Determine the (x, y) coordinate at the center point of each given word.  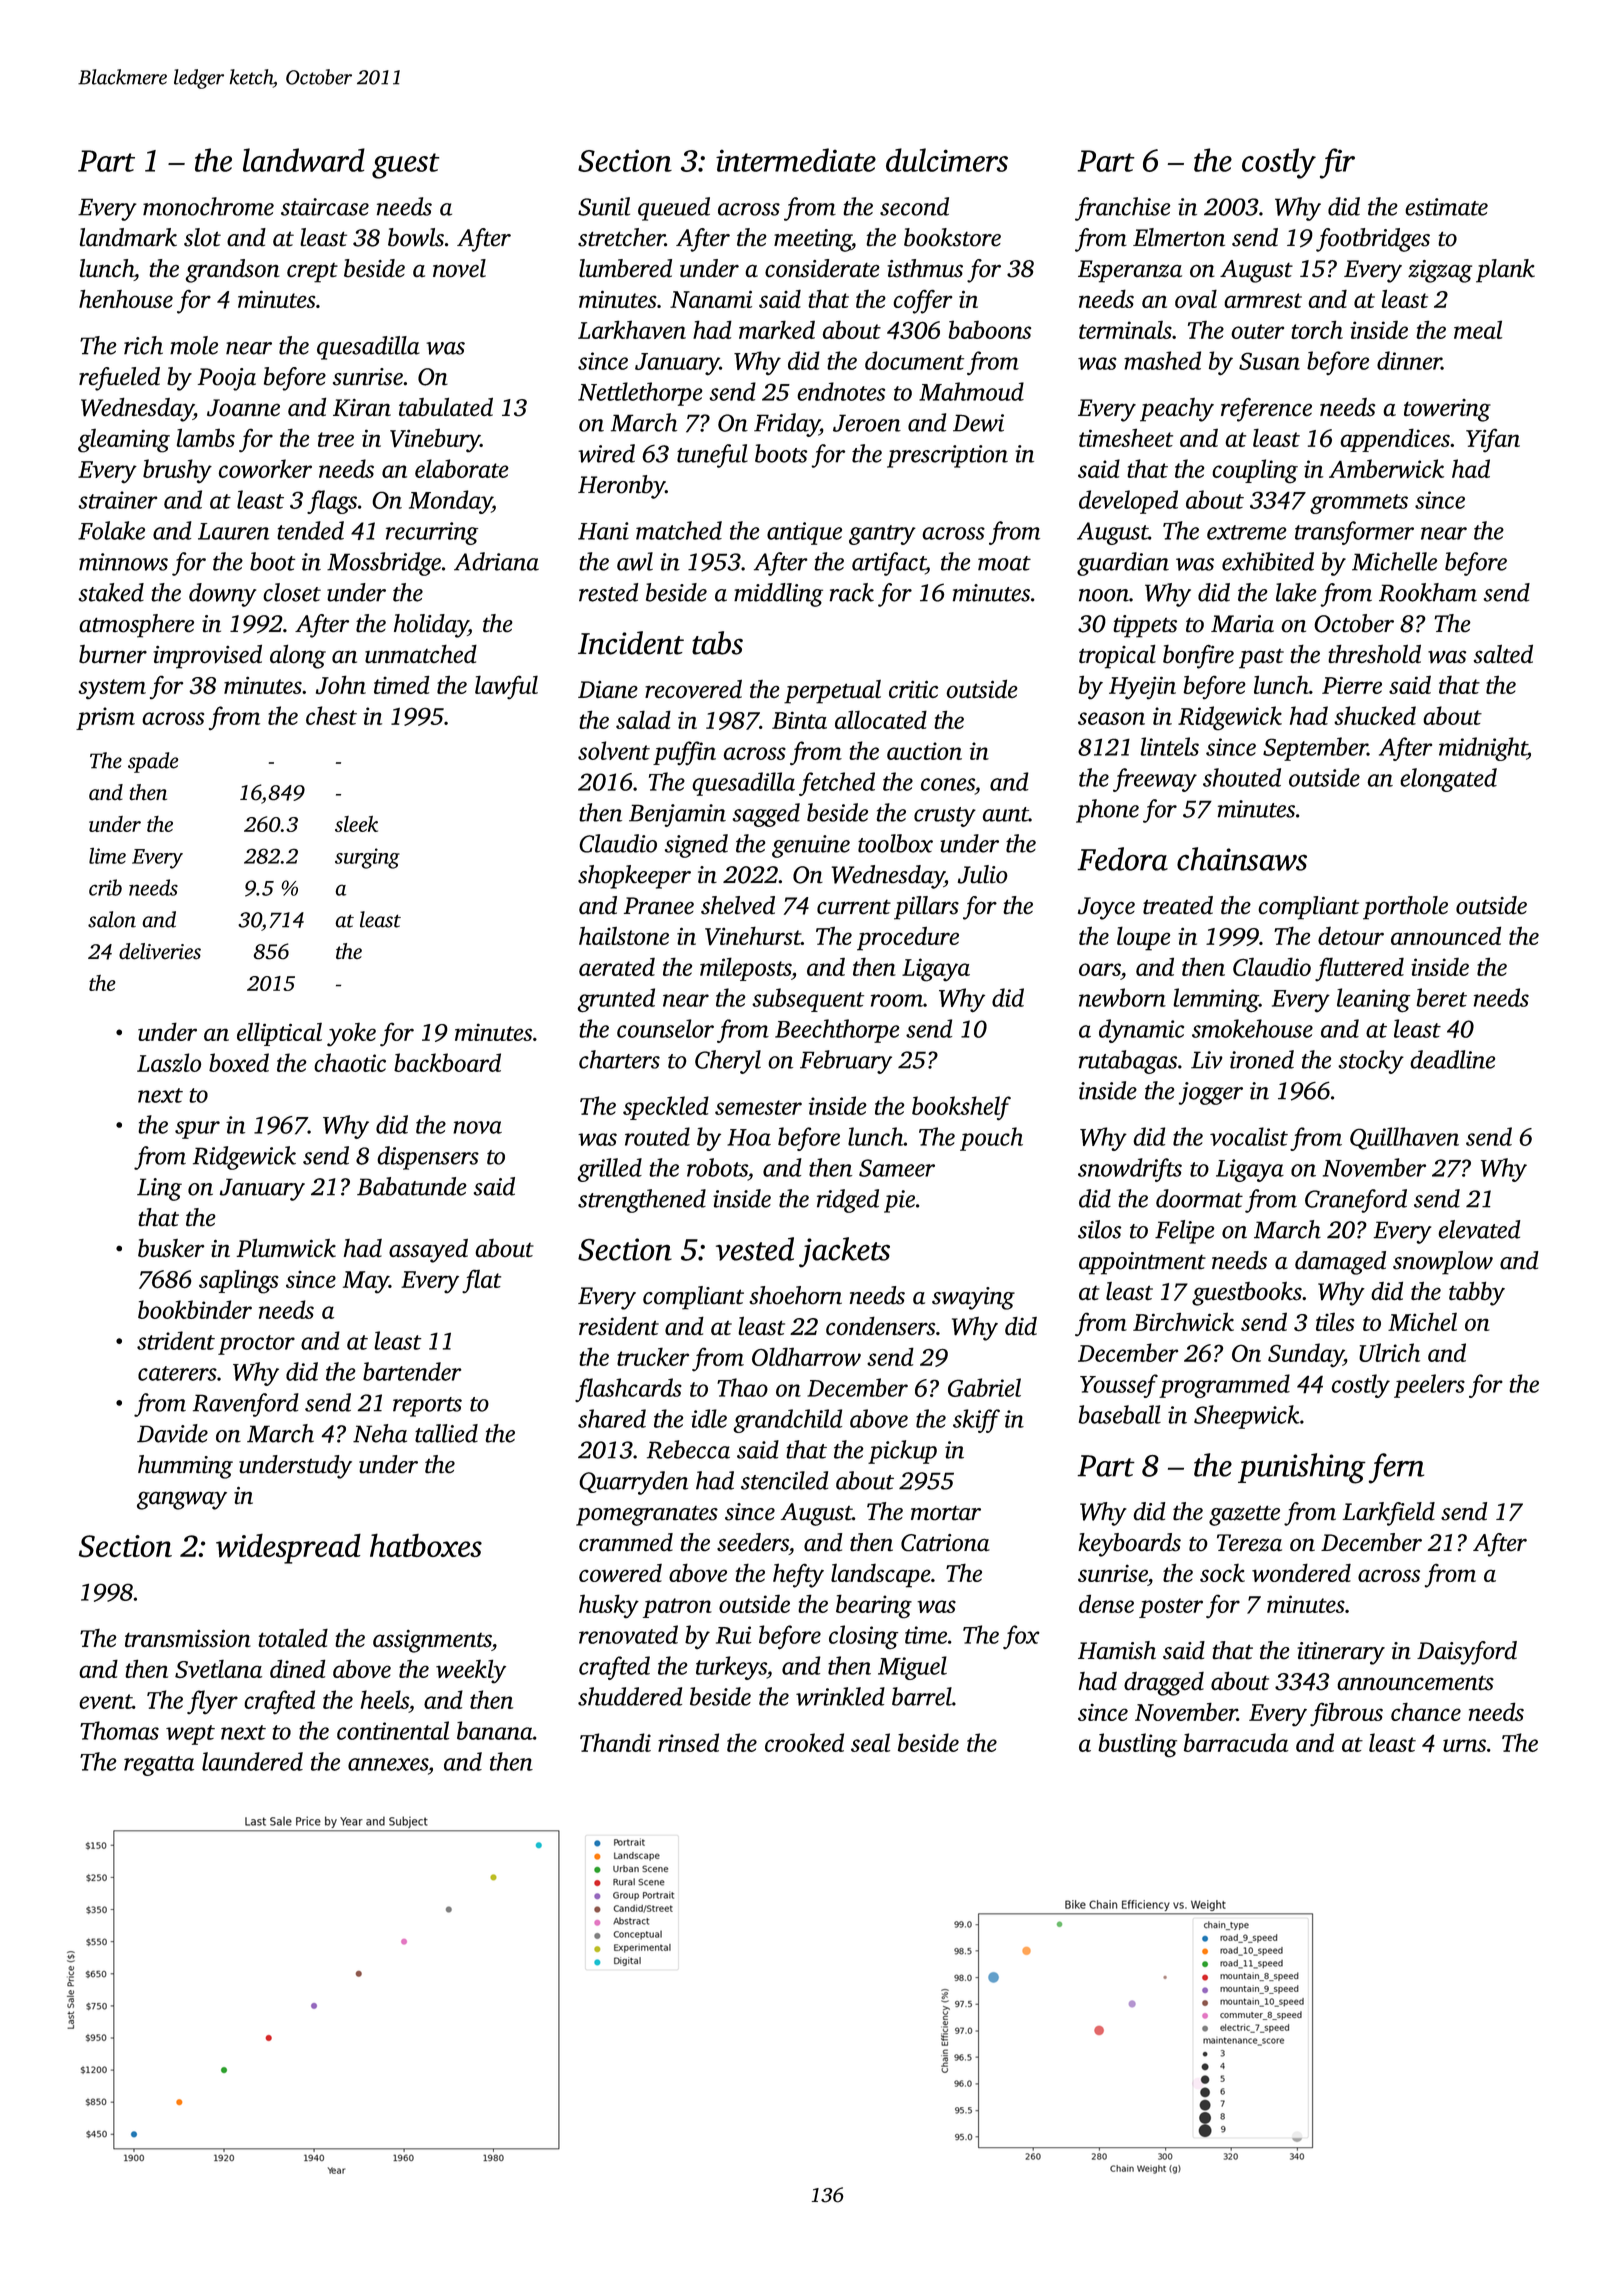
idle (709, 1418)
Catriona (945, 1543)
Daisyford (1467, 1653)
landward (304, 160)
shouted (1242, 777)
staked (111, 592)
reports (427, 1407)
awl (635, 561)
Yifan (1493, 440)
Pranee (659, 906)
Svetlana (218, 1668)
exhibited (1268, 561)
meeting (813, 240)
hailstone (624, 935)
